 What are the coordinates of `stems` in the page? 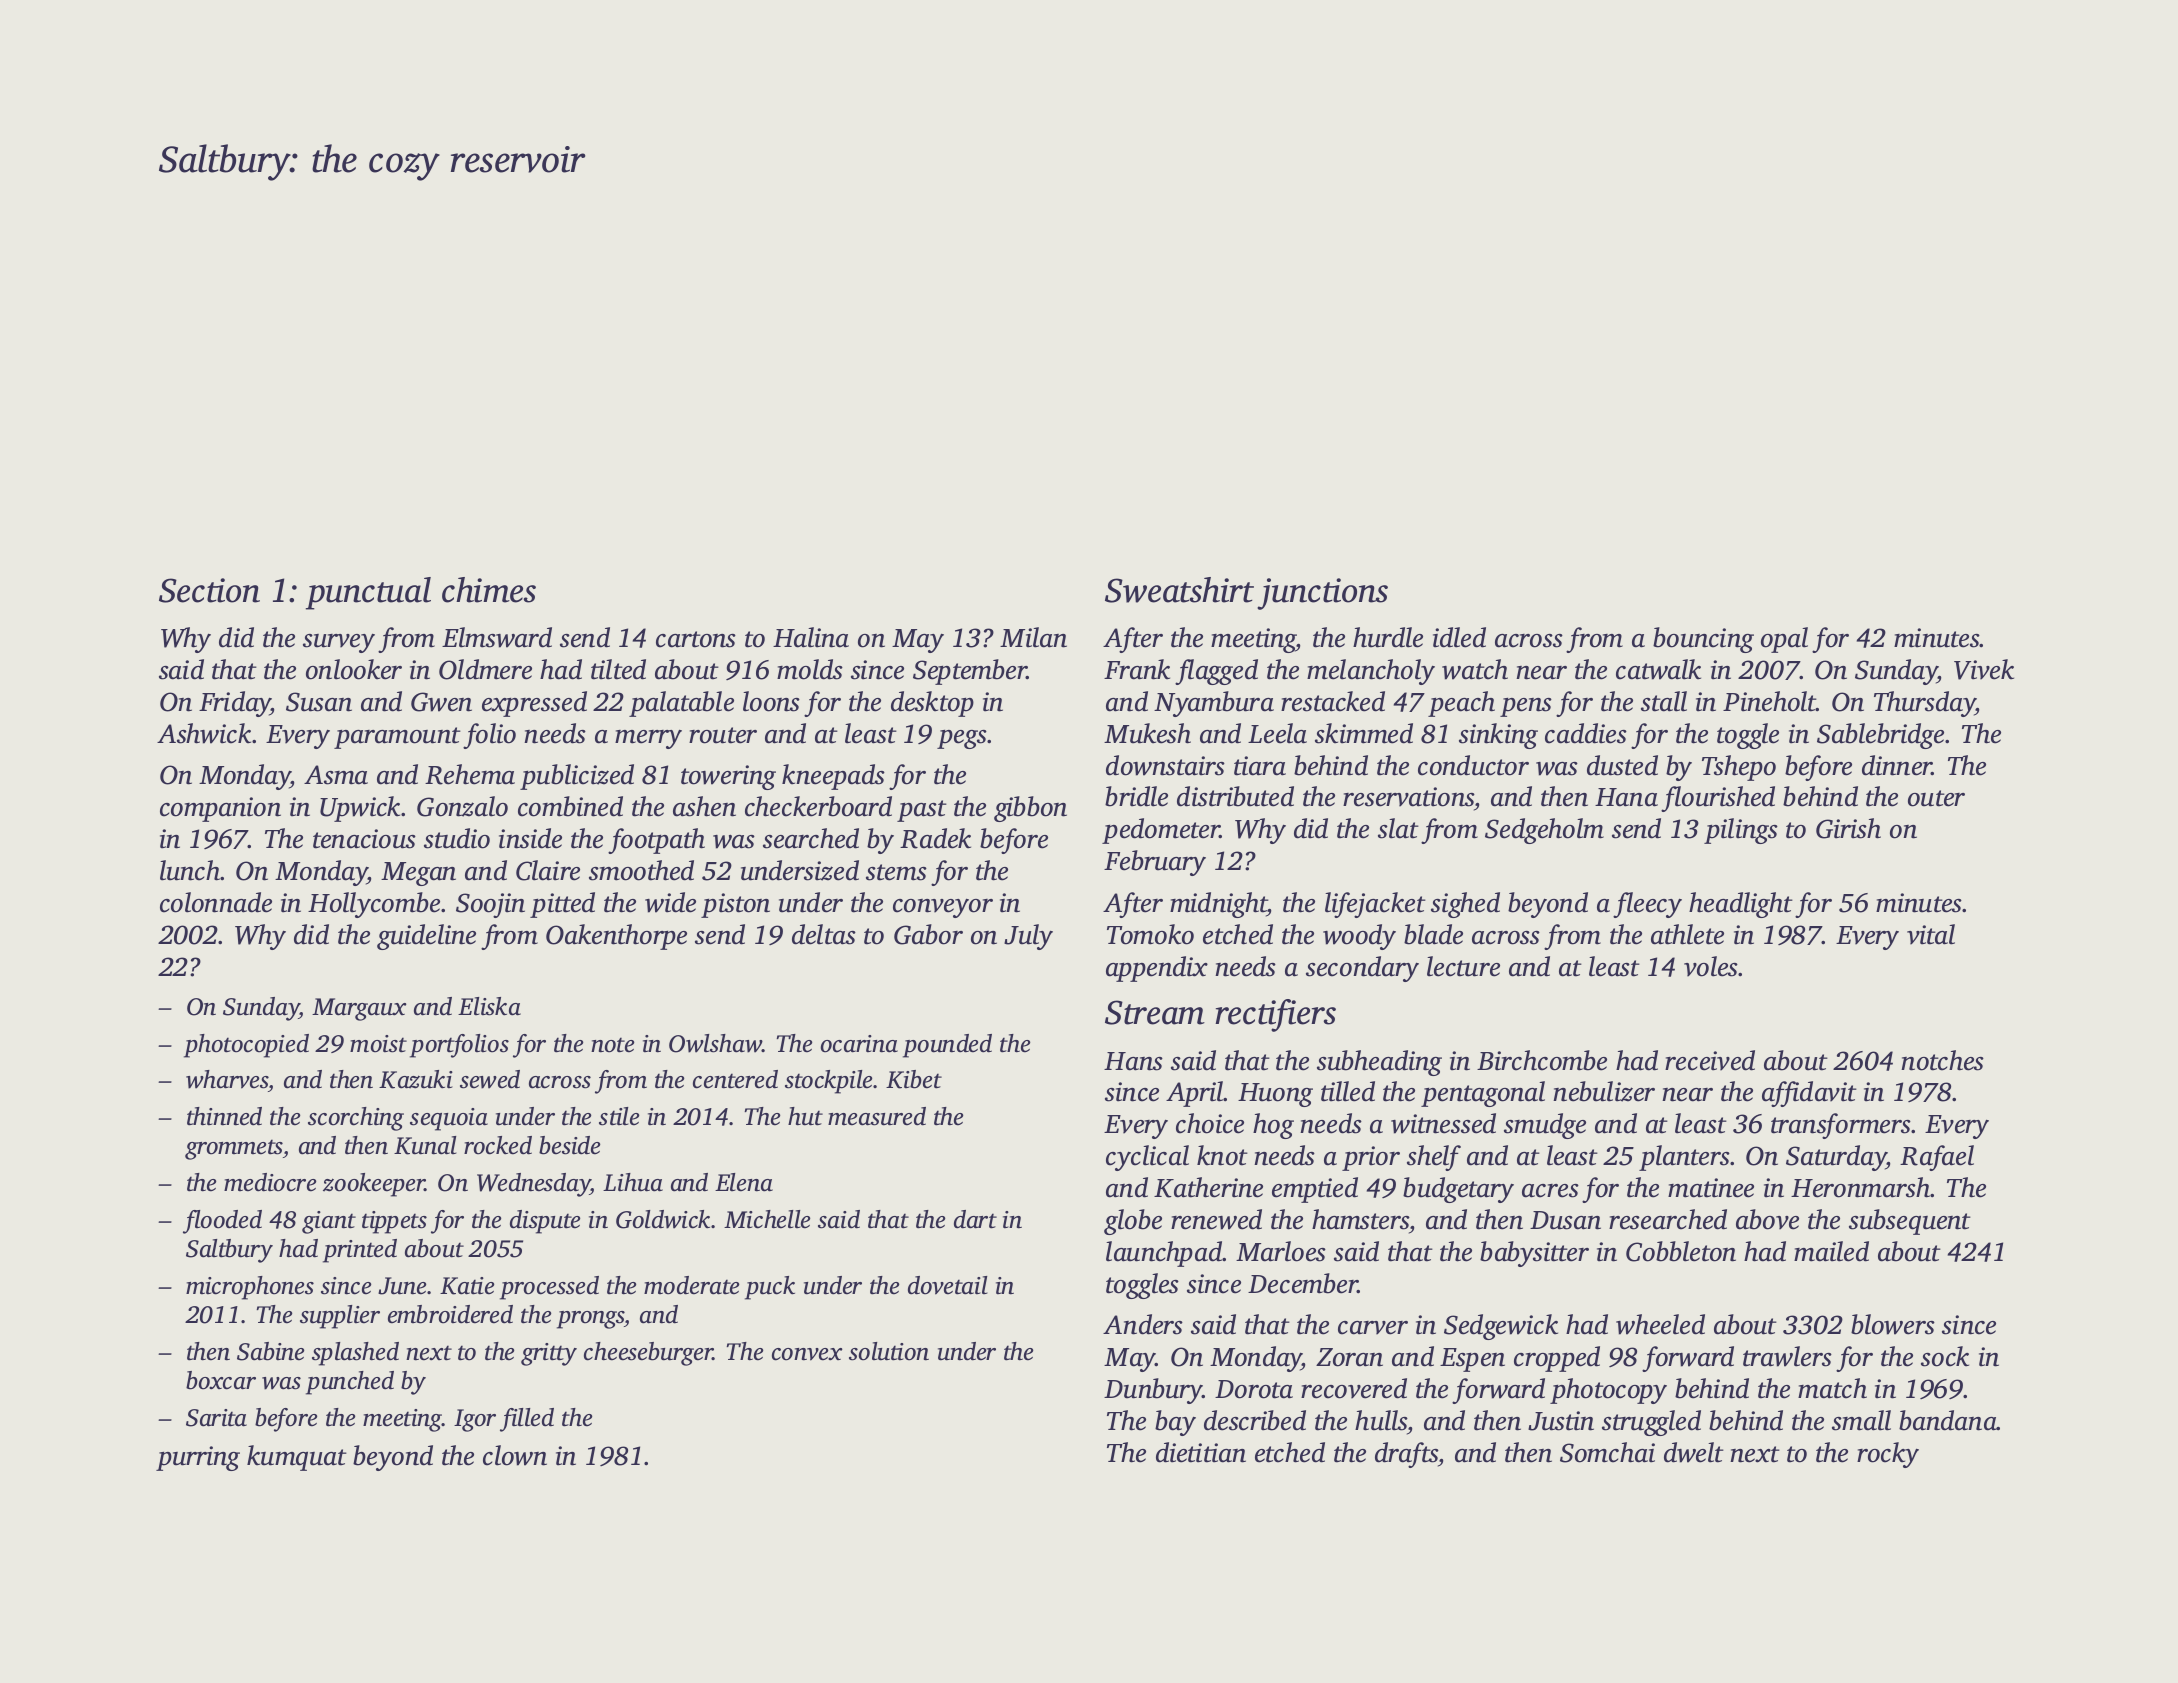 It's located at (896, 872).
